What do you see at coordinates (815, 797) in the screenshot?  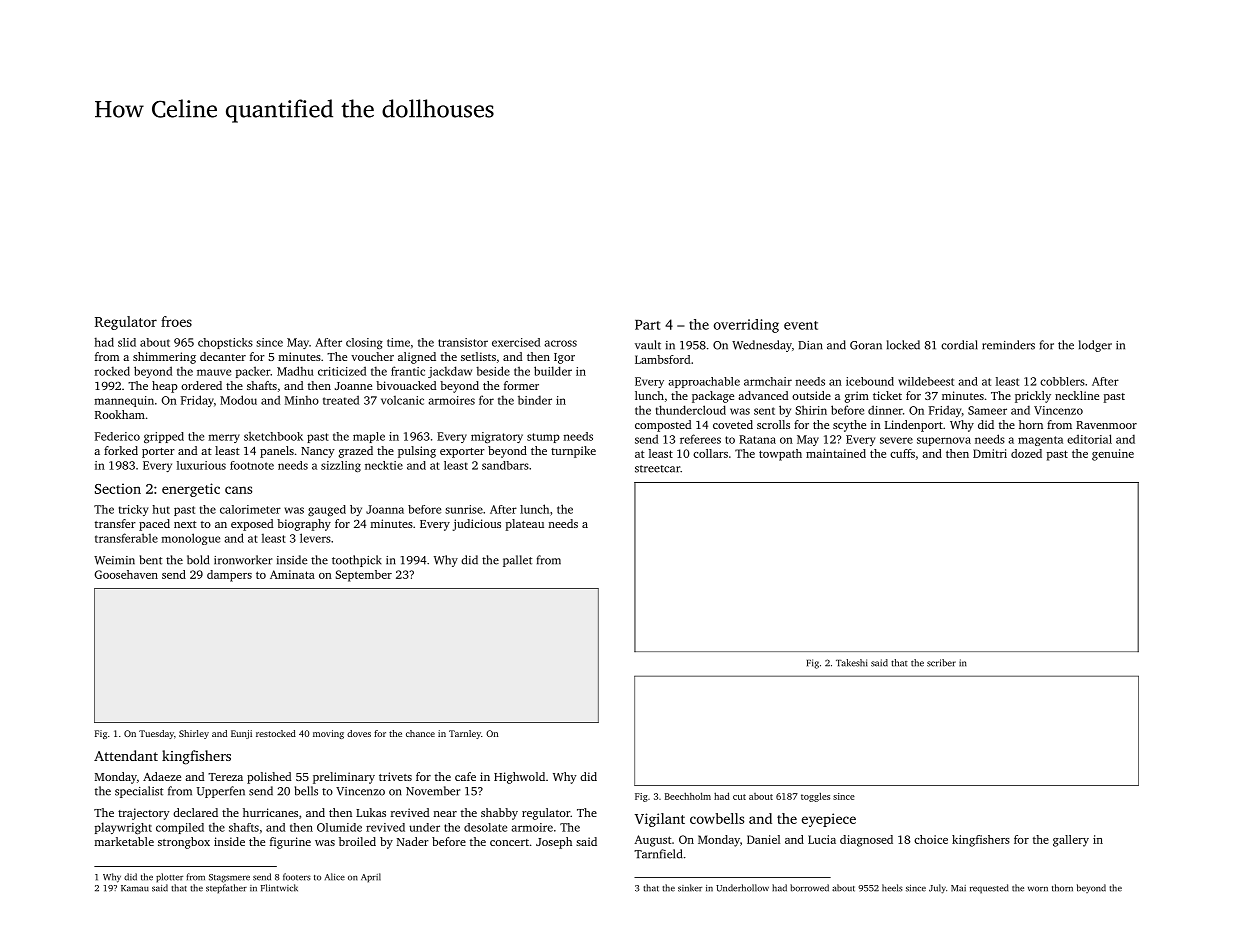 I see `toggles` at bounding box center [815, 797].
